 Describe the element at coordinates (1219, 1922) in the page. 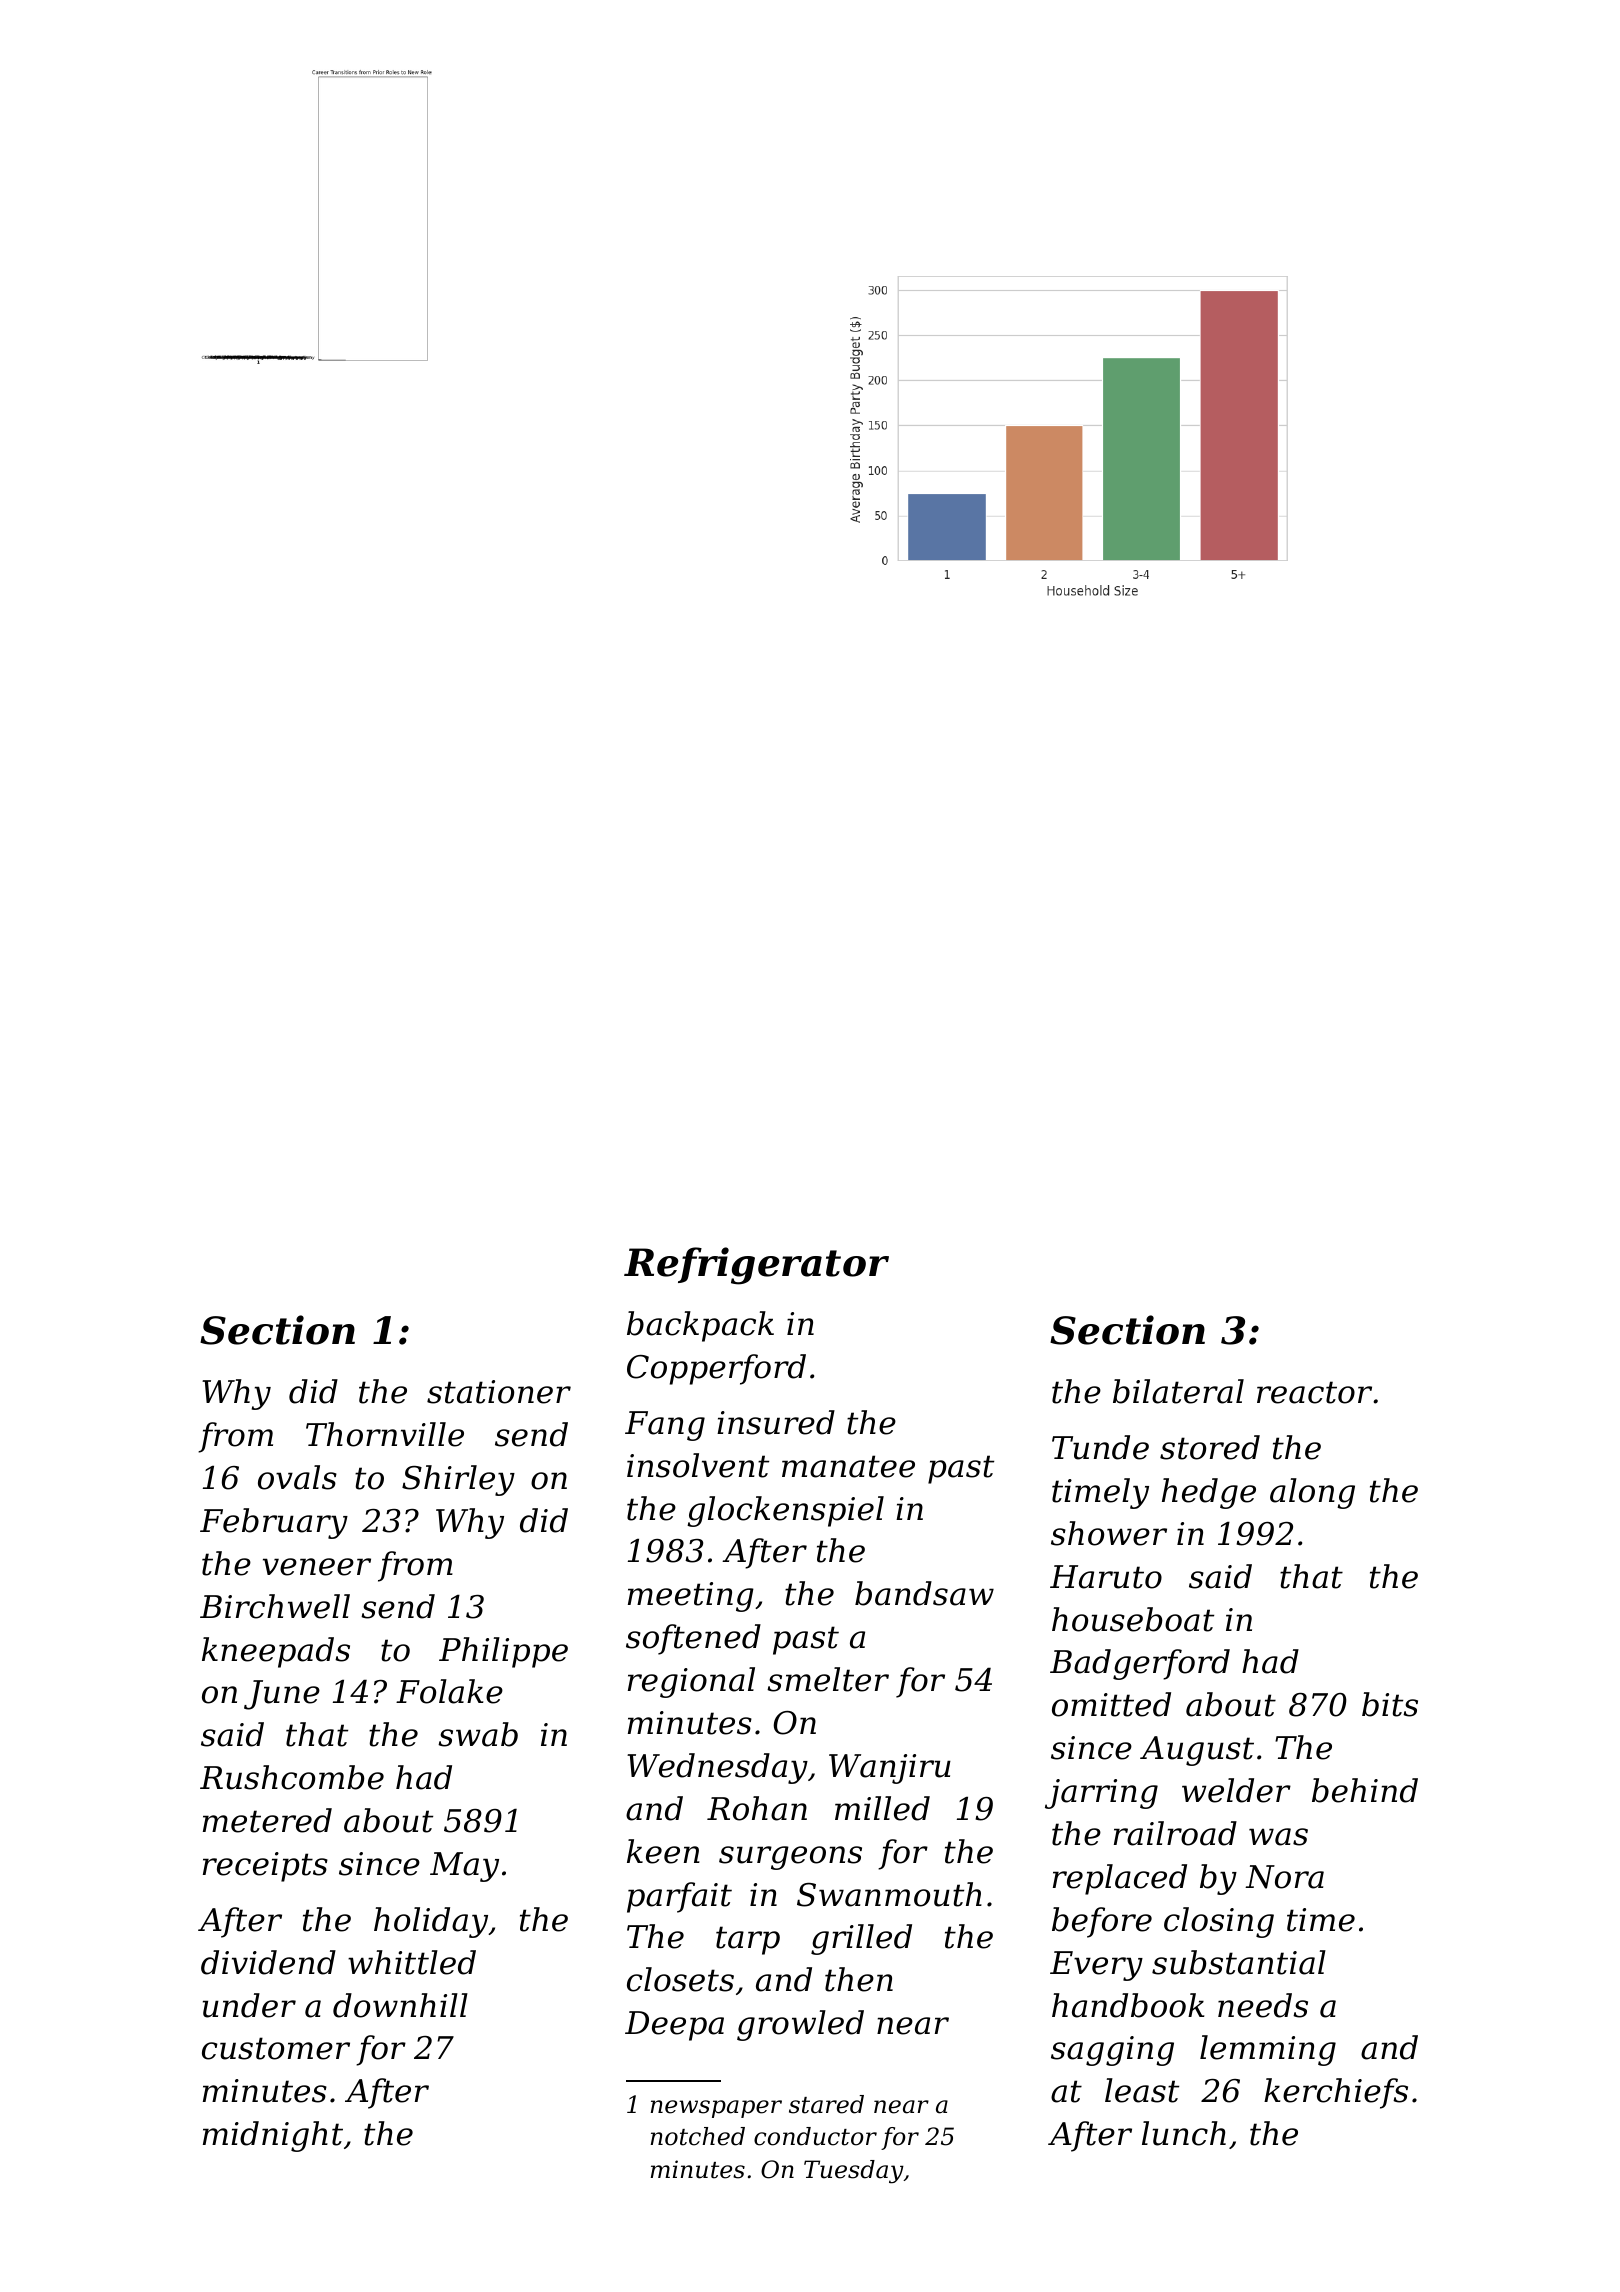

I see `closing` at that location.
